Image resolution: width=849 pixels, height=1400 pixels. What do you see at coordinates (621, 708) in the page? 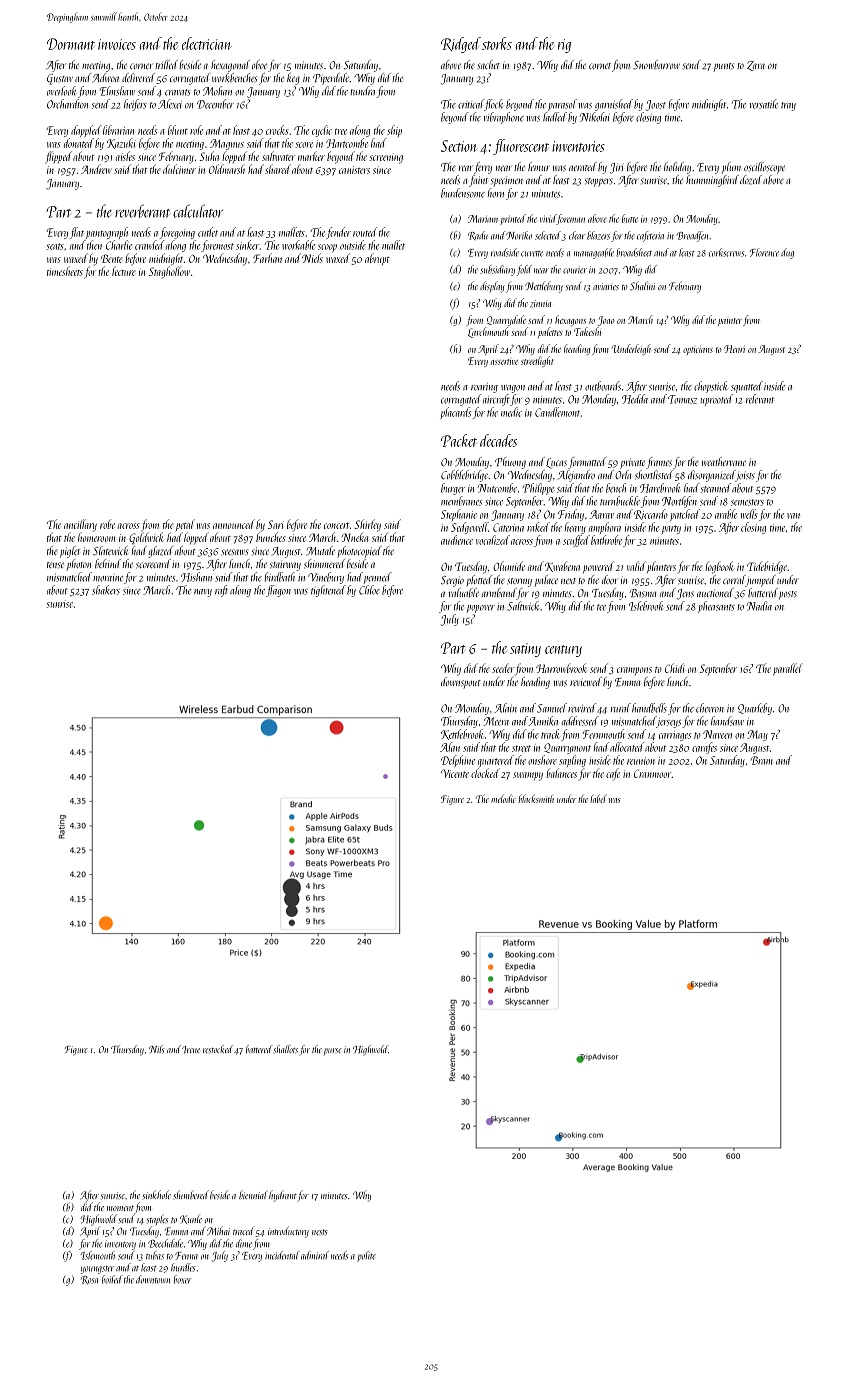
I see `rural` at bounding box center [621, 708].
